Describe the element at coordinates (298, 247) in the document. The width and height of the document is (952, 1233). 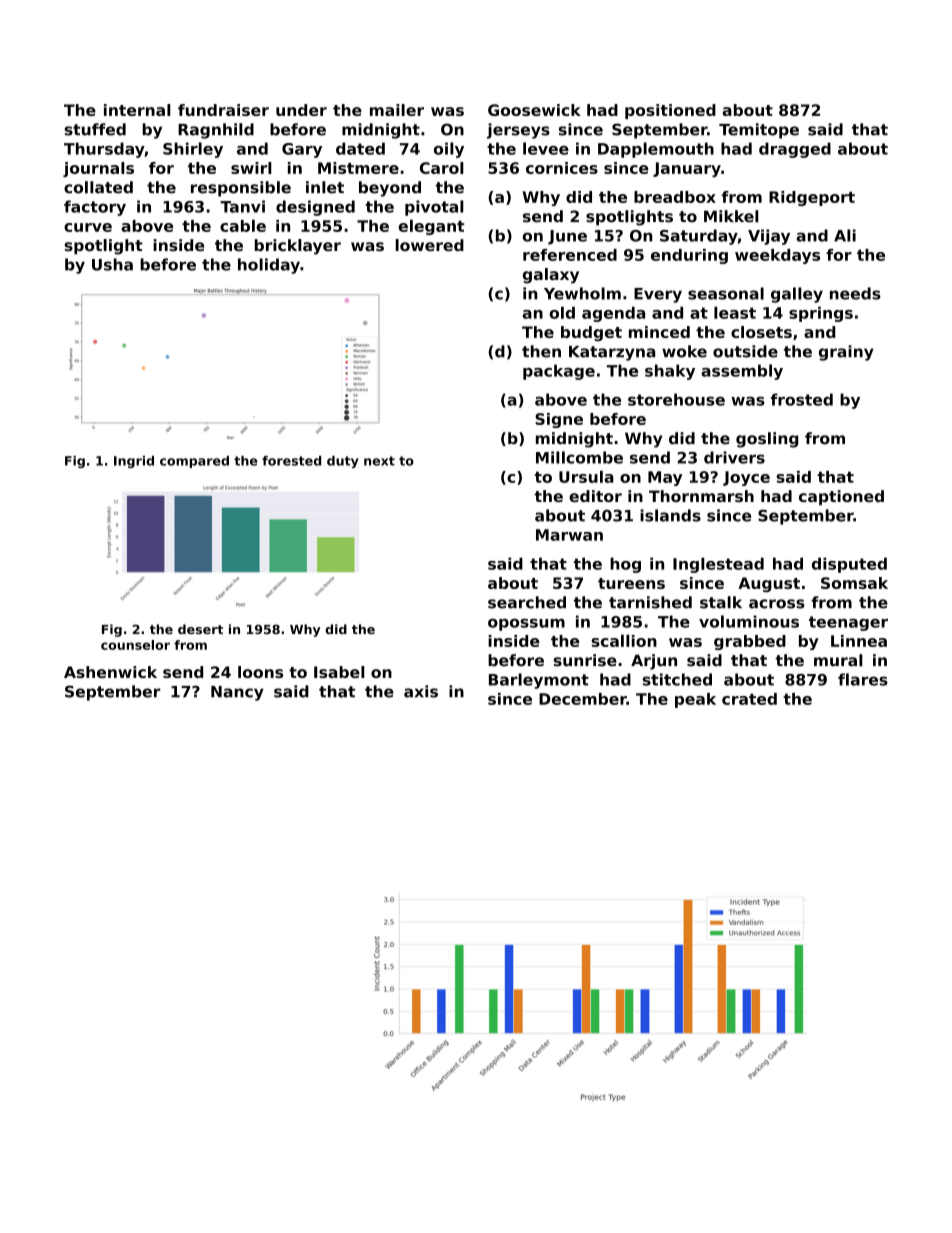
I see `bricklayer` at that location.
